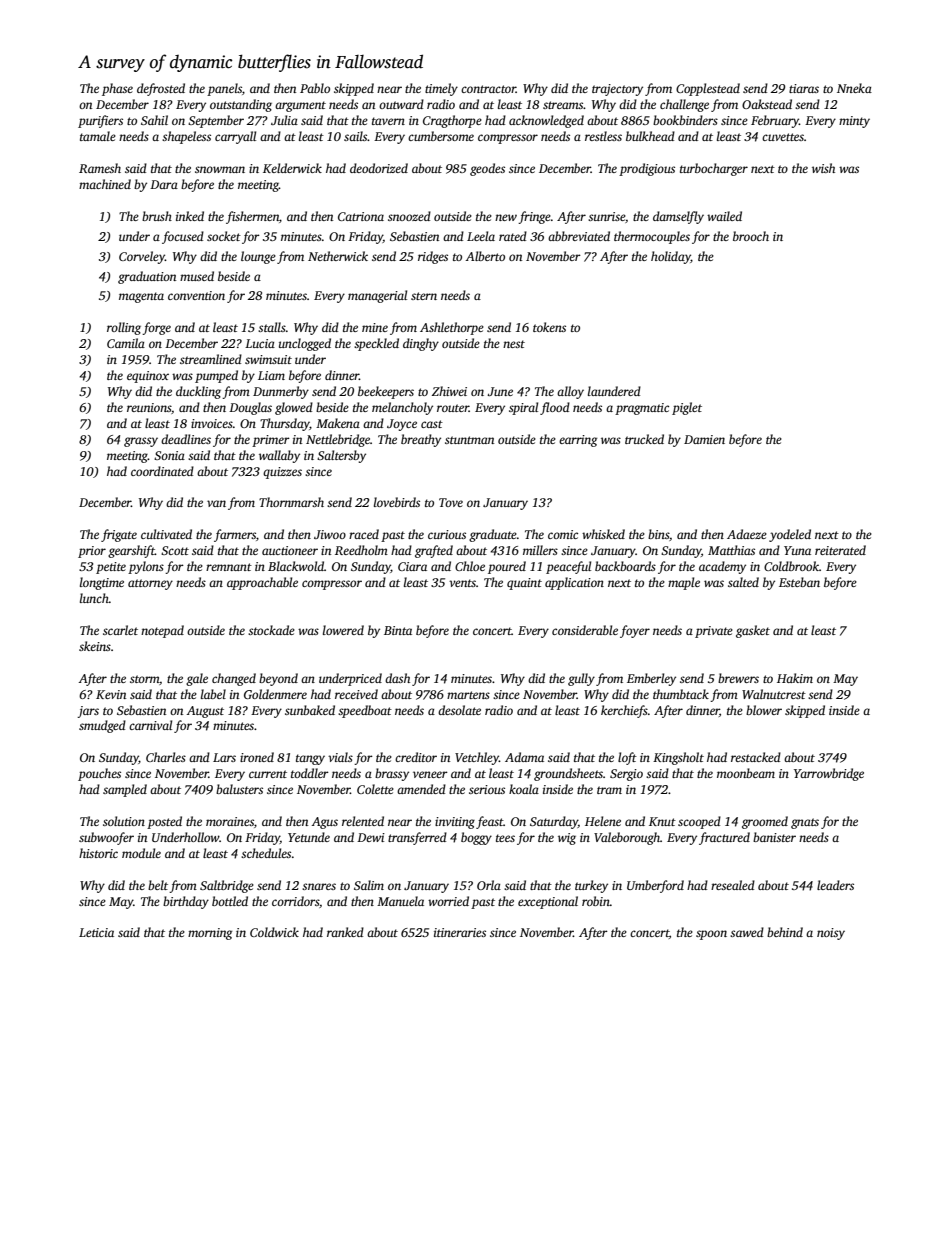 The image size is (952, 1233). I want to click on piglet, so click(687, 408).
